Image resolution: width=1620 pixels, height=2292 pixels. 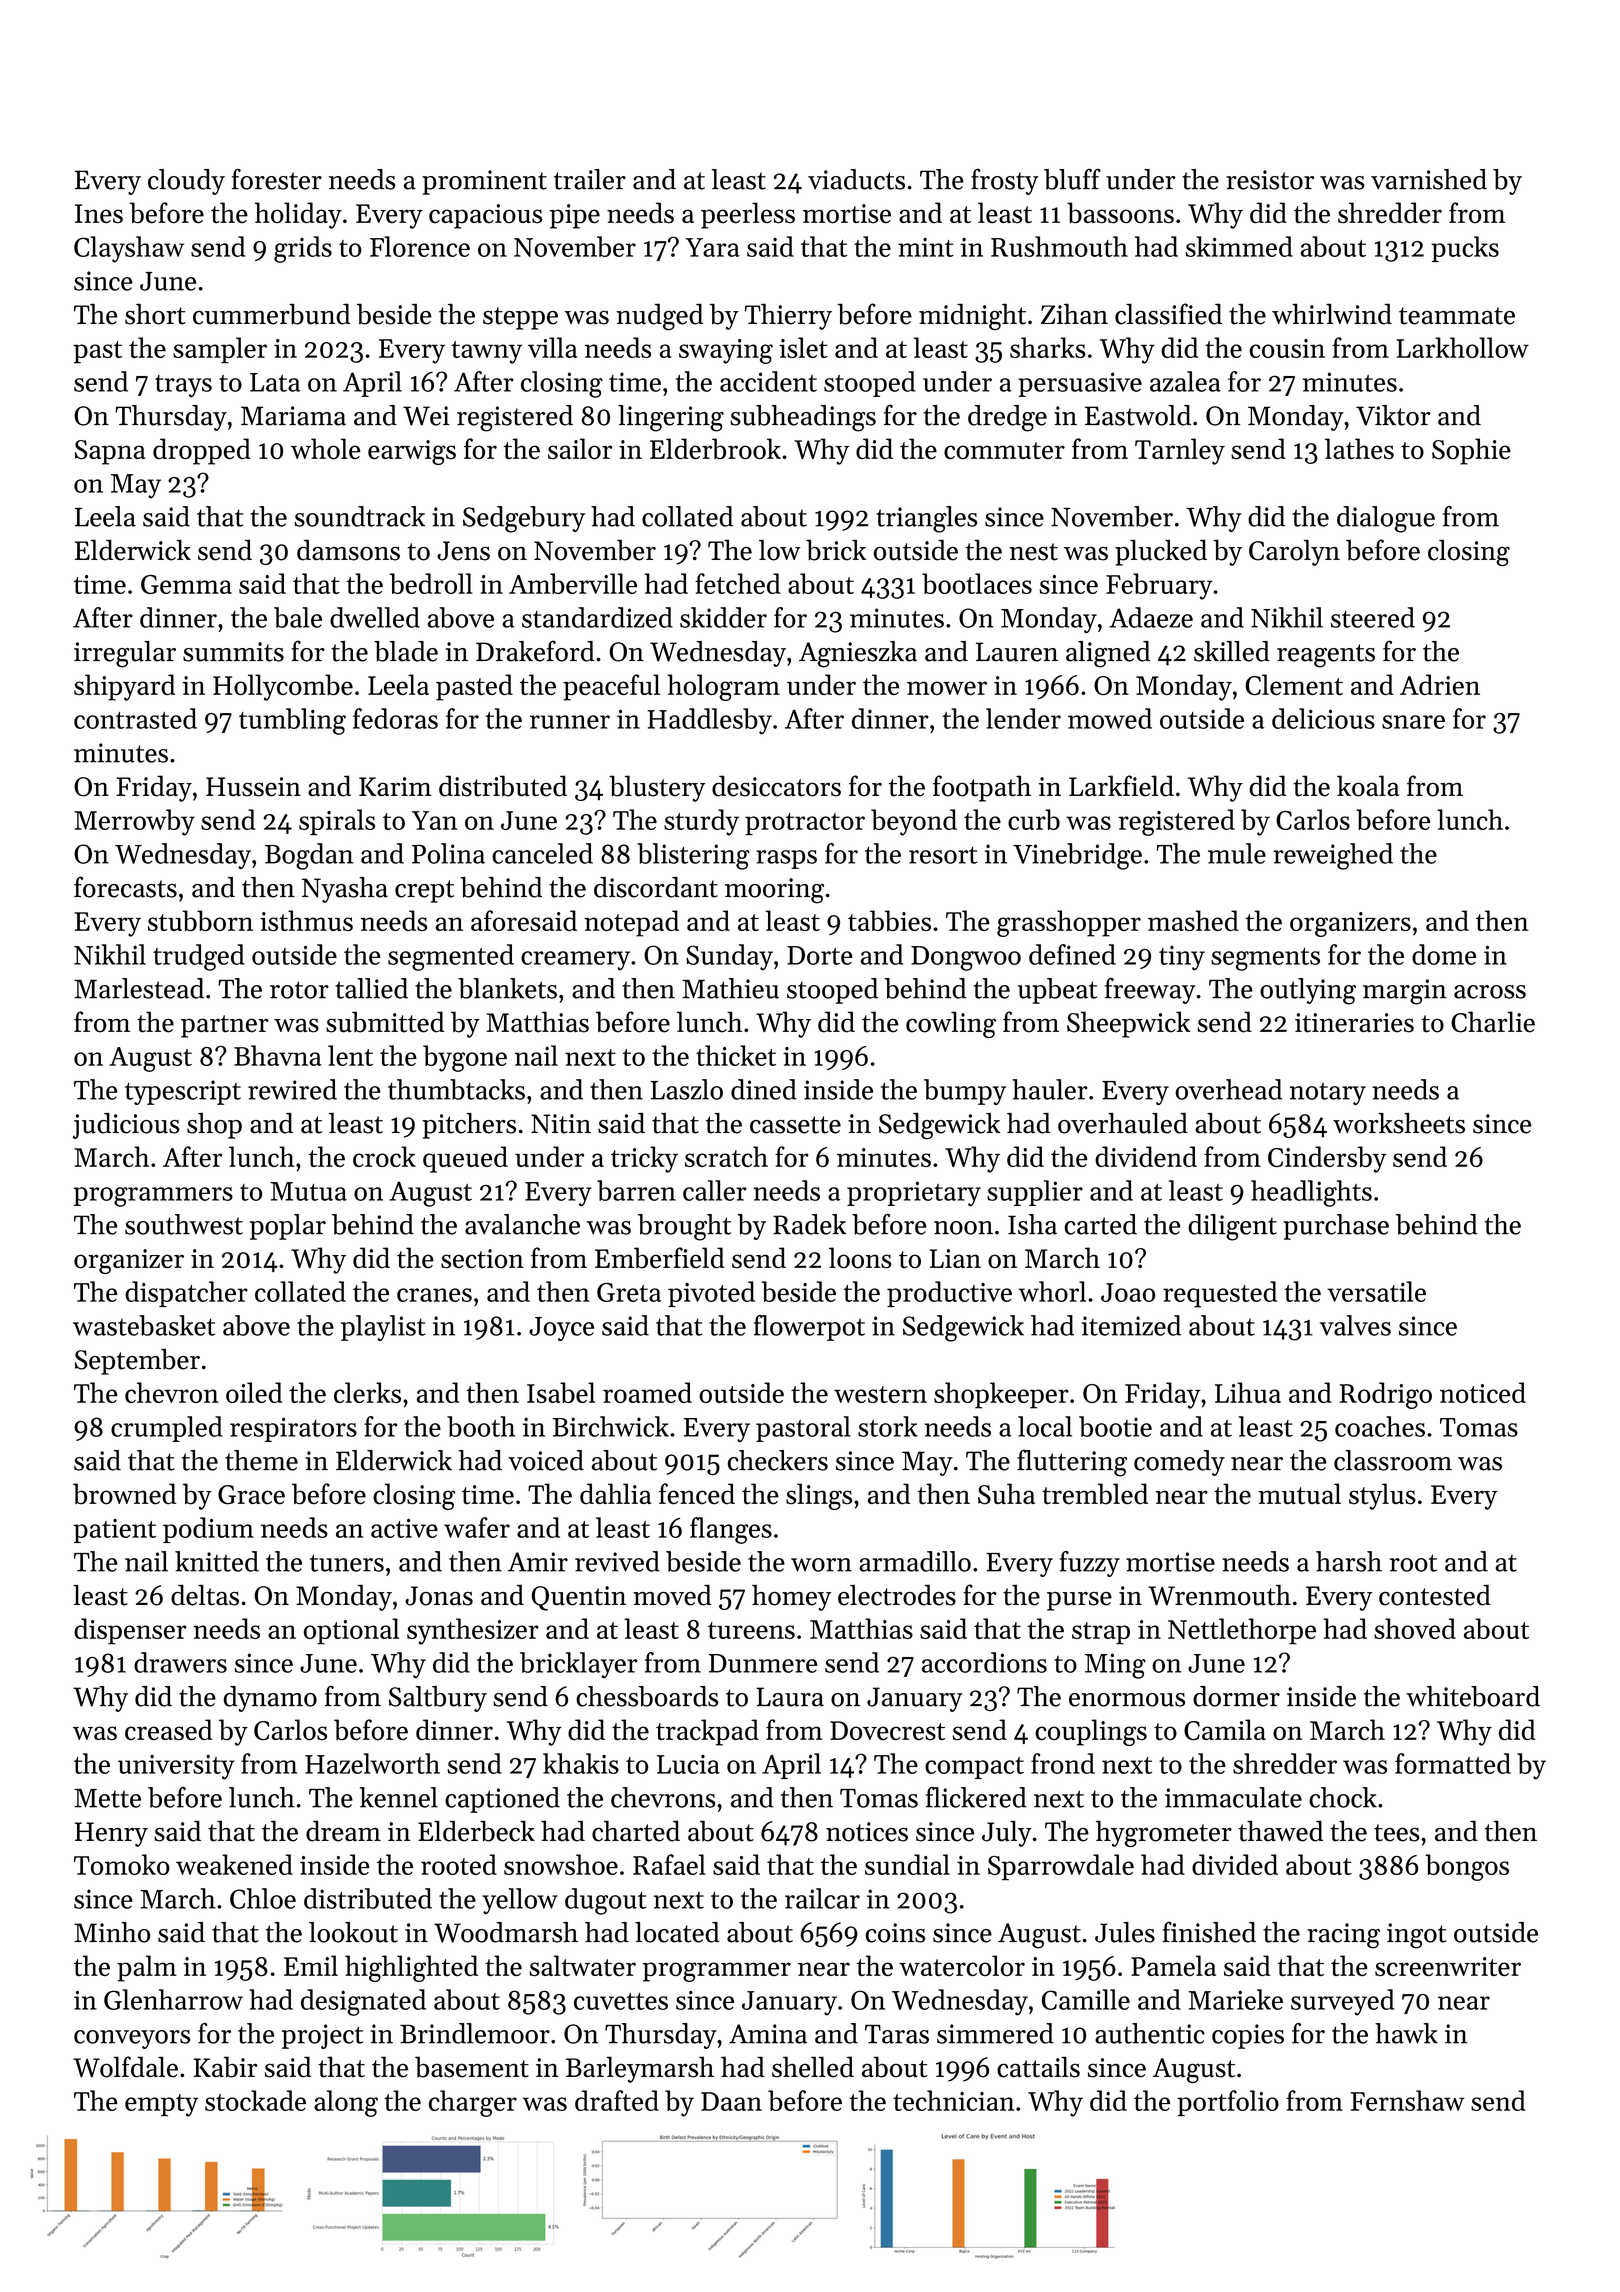 I want to click on dispenser, so click(x=130, y=1631).
